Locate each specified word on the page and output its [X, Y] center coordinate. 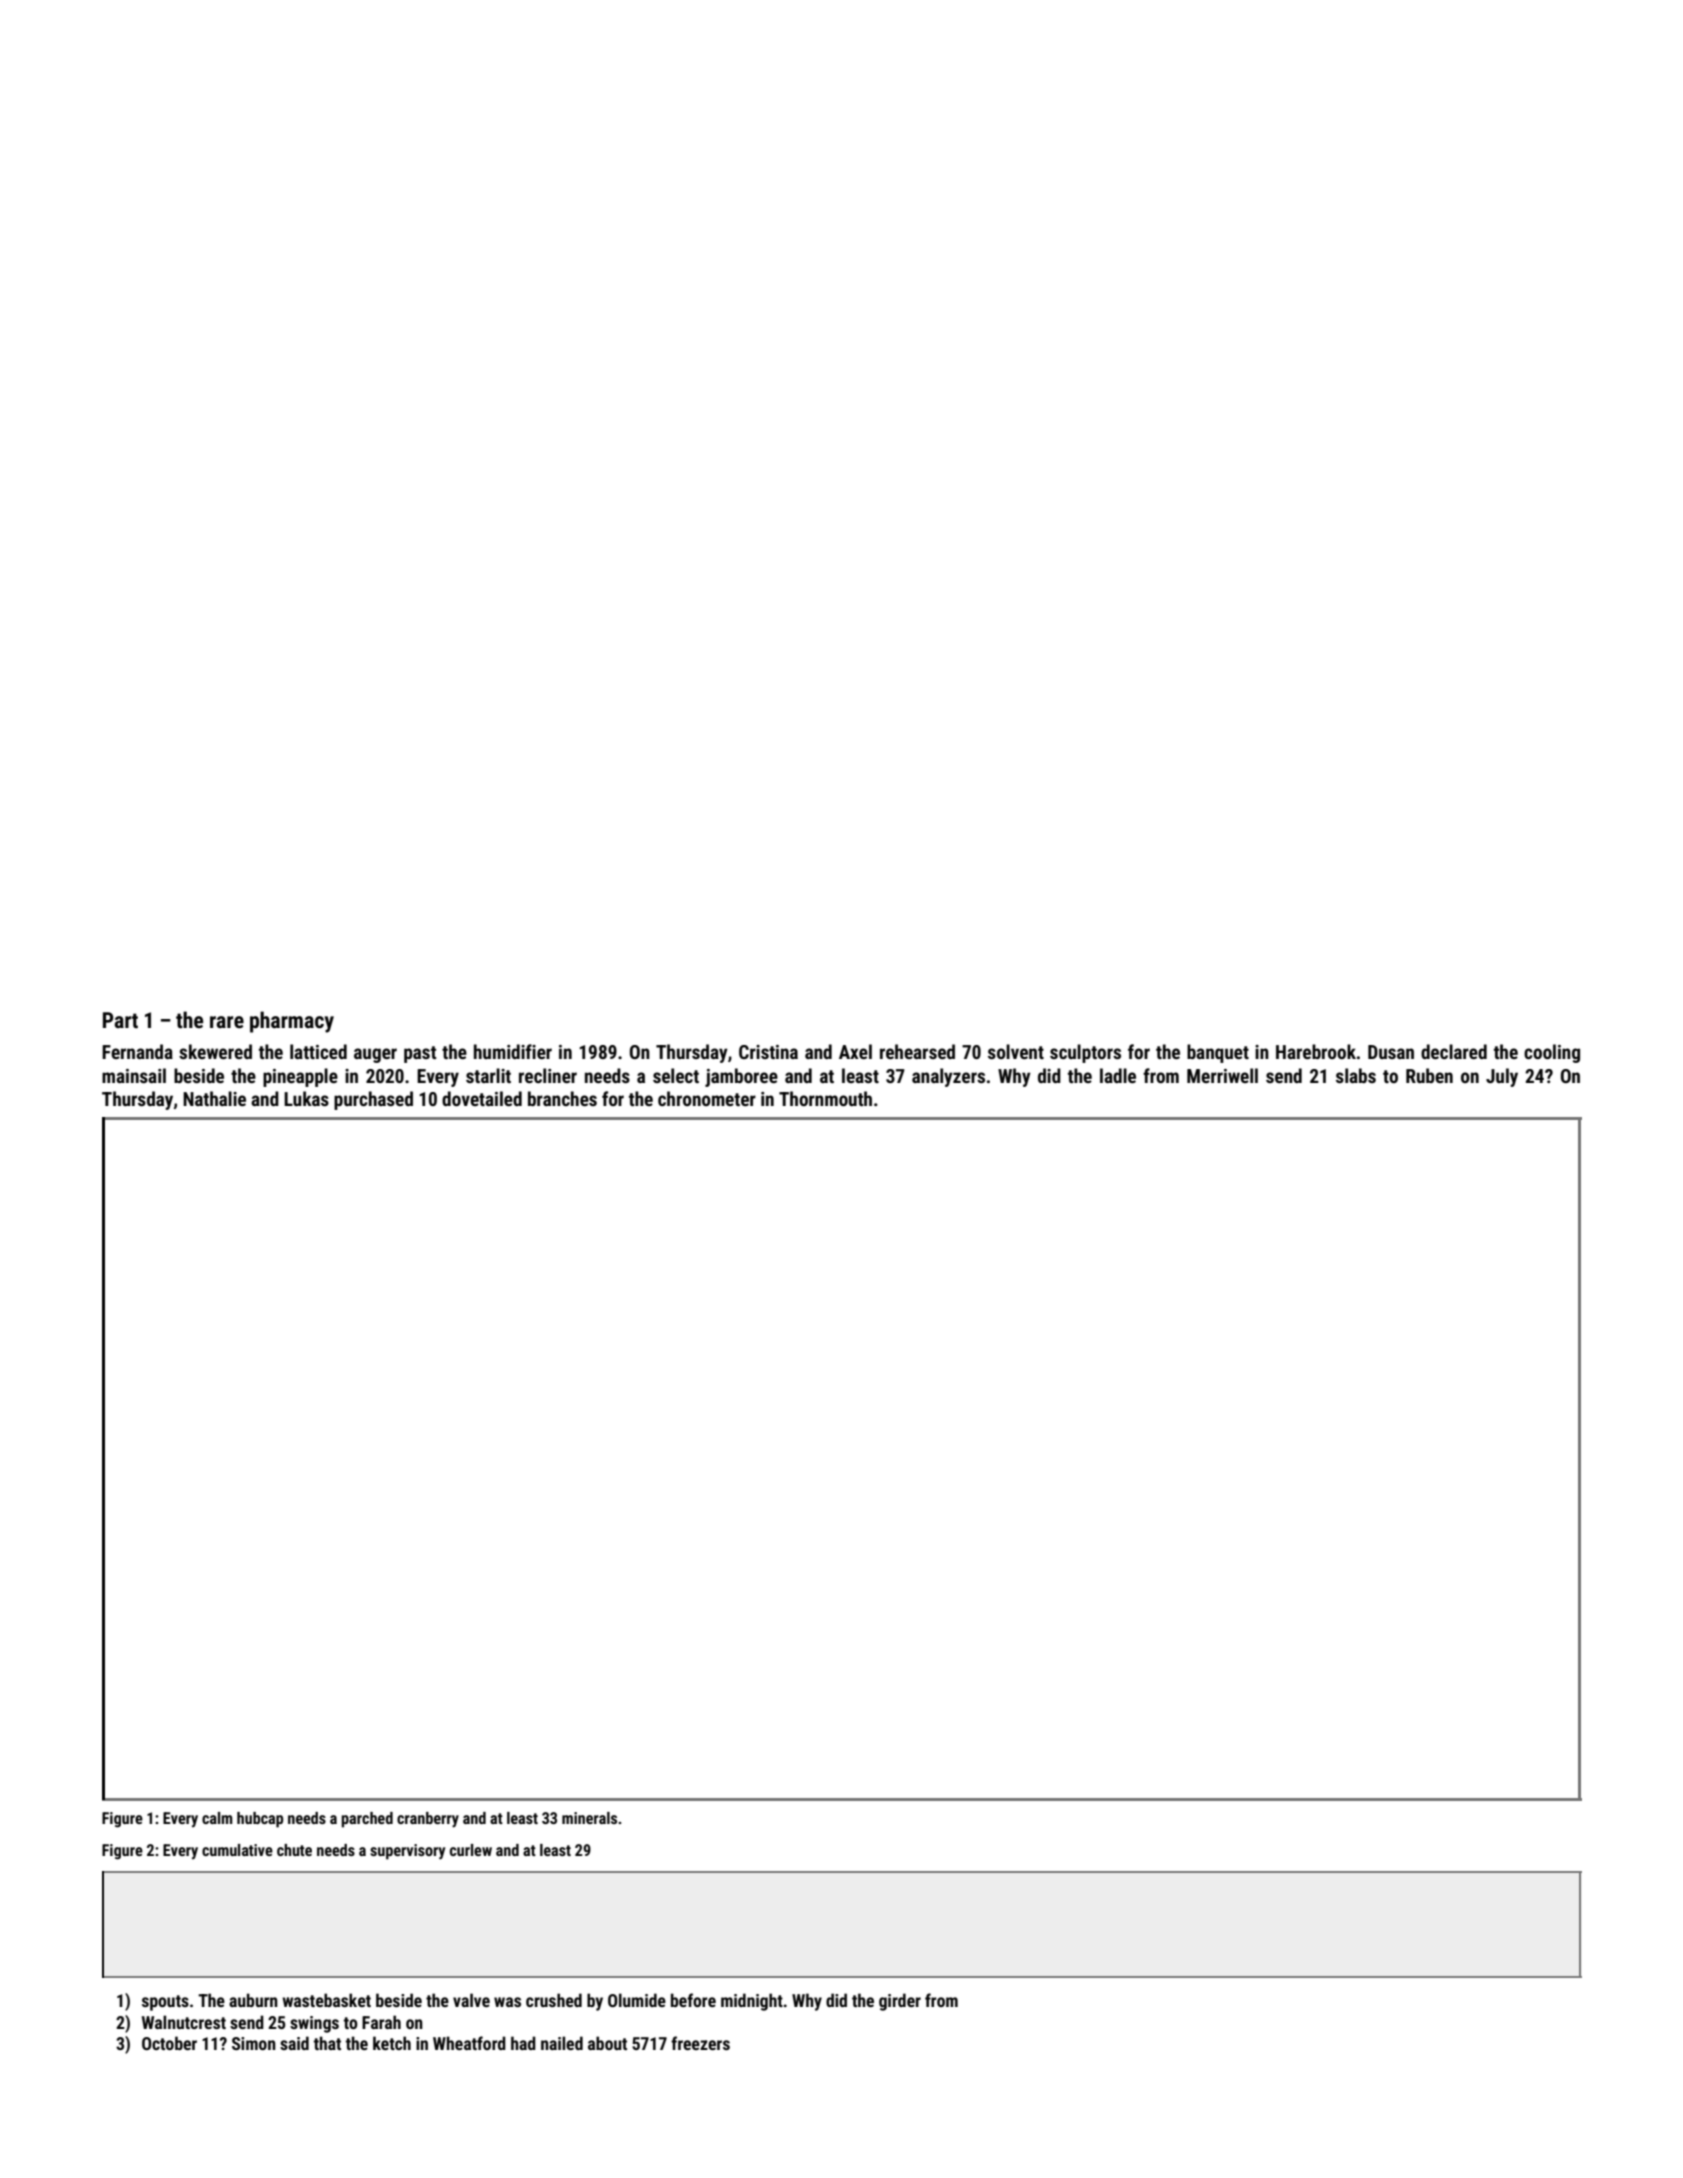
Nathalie [214, 1098]
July [1502, 1077]
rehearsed [917, 1051]
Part [120, 1020]
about [607, 2043]
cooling [1552, 1053]
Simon [254, 2043]
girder [900, 2002]
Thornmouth [825, 1098]
